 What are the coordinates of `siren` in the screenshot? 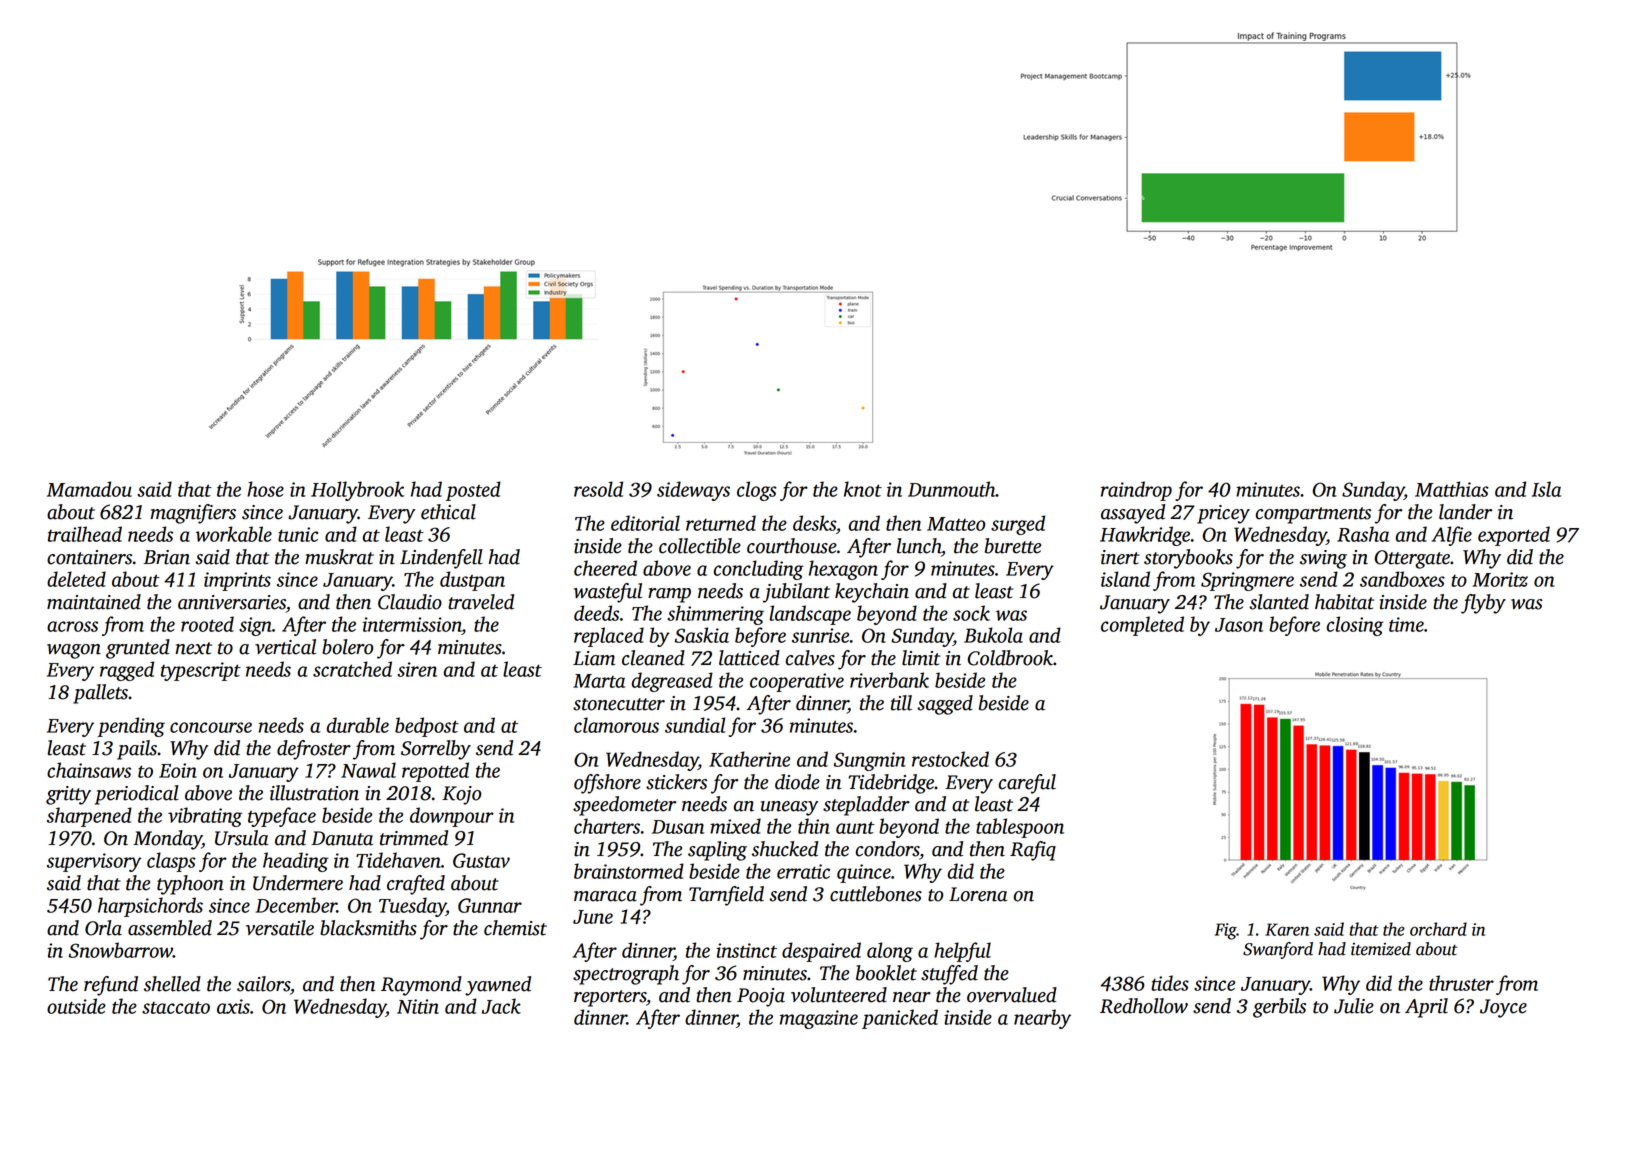 It's located at (417, 669).
